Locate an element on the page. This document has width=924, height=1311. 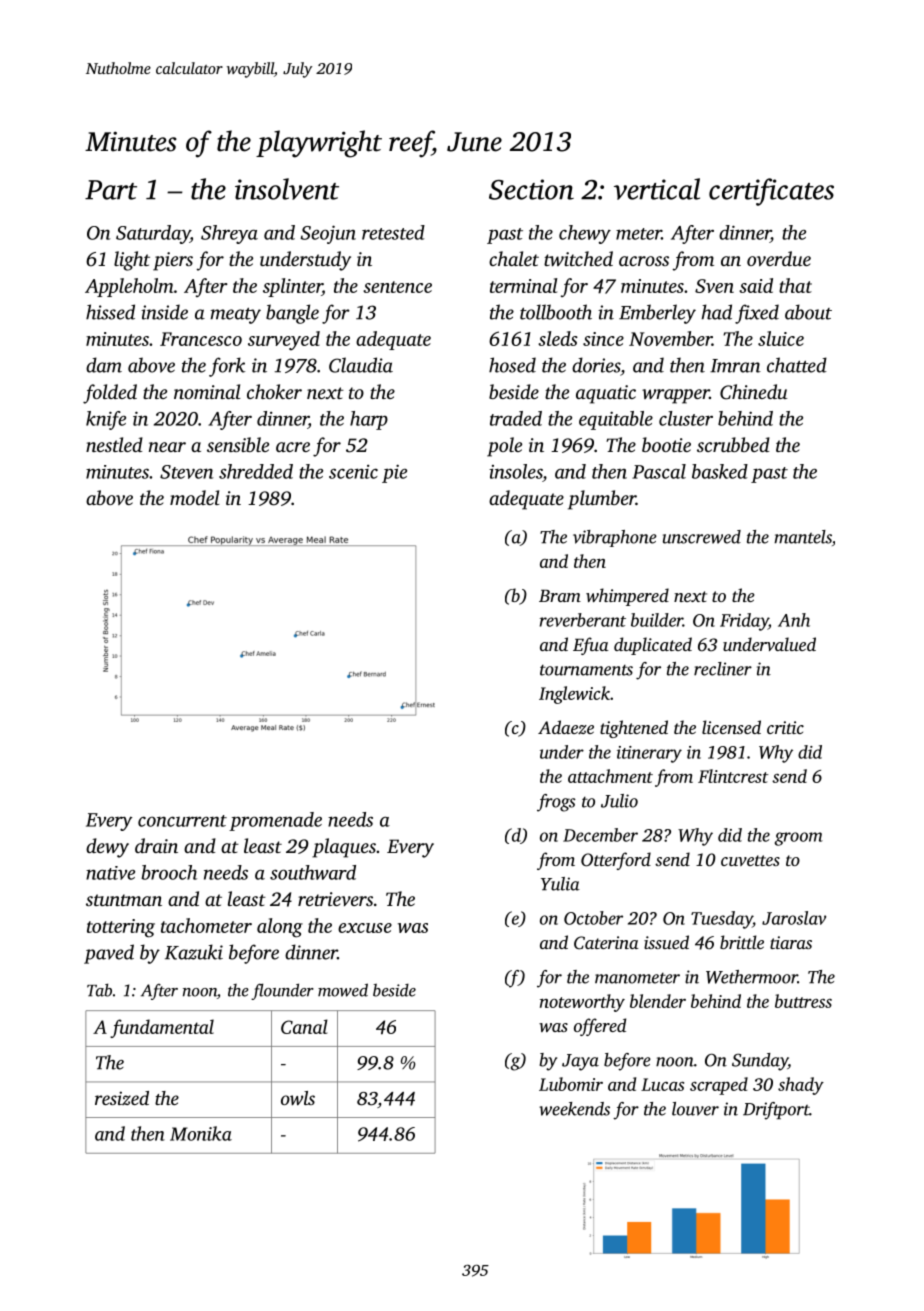
pole is located at coordinates (504, 447).
